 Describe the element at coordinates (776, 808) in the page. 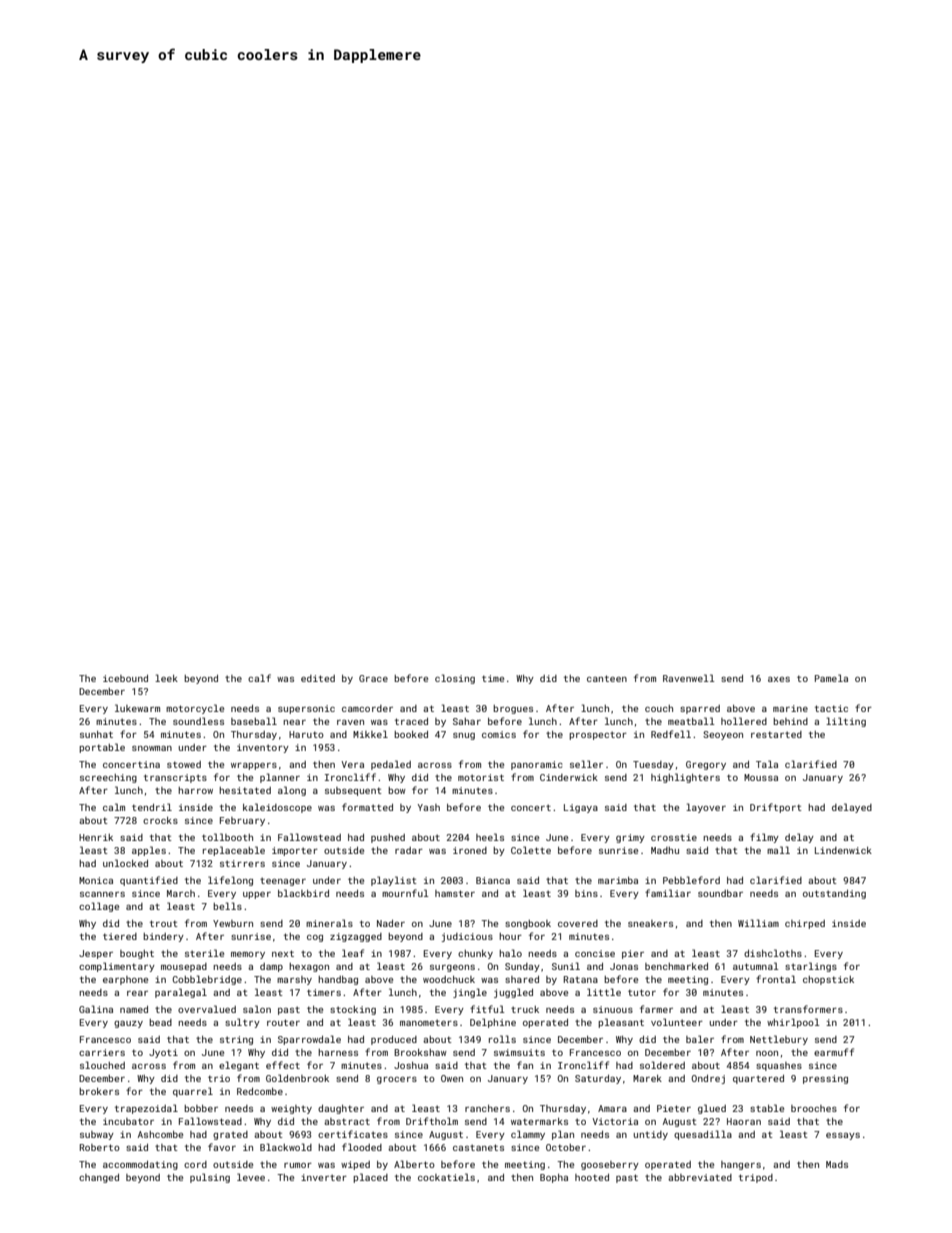

I see `Driftport` at that location.
